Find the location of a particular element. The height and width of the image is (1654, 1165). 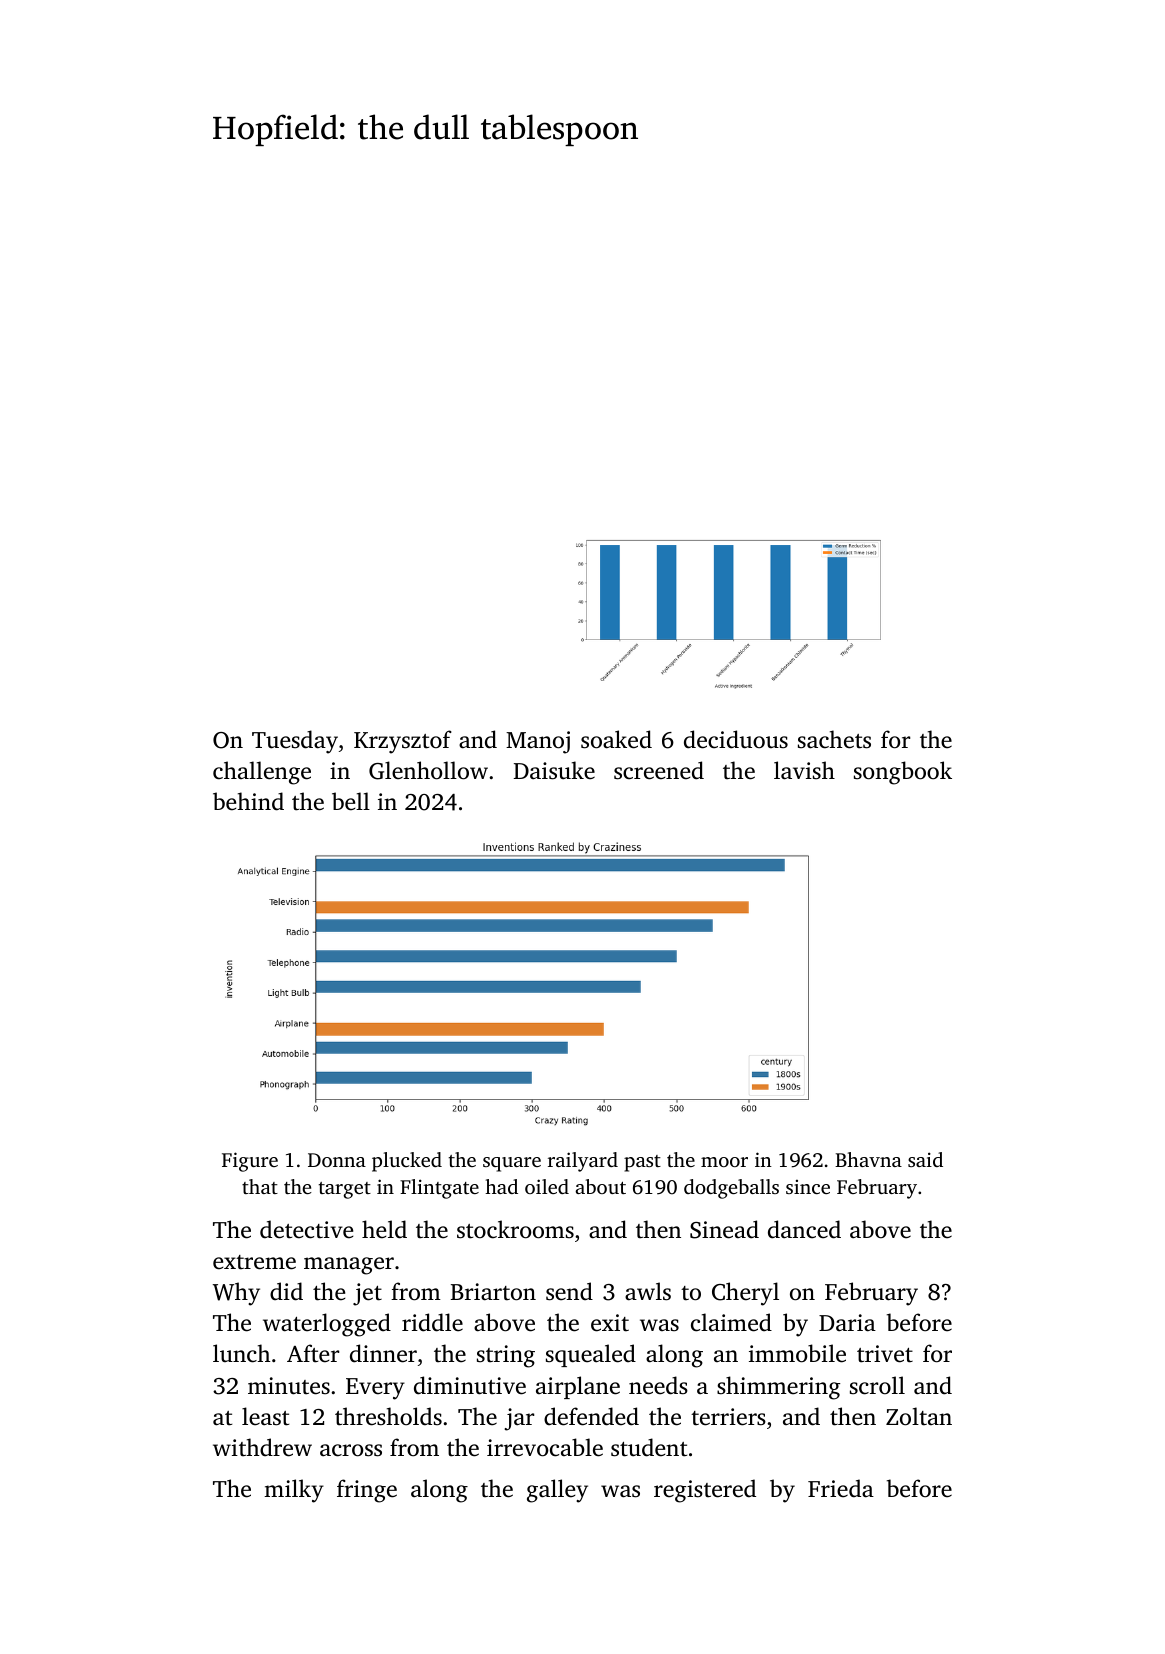

lavish is located at coordinates (804, 770).
